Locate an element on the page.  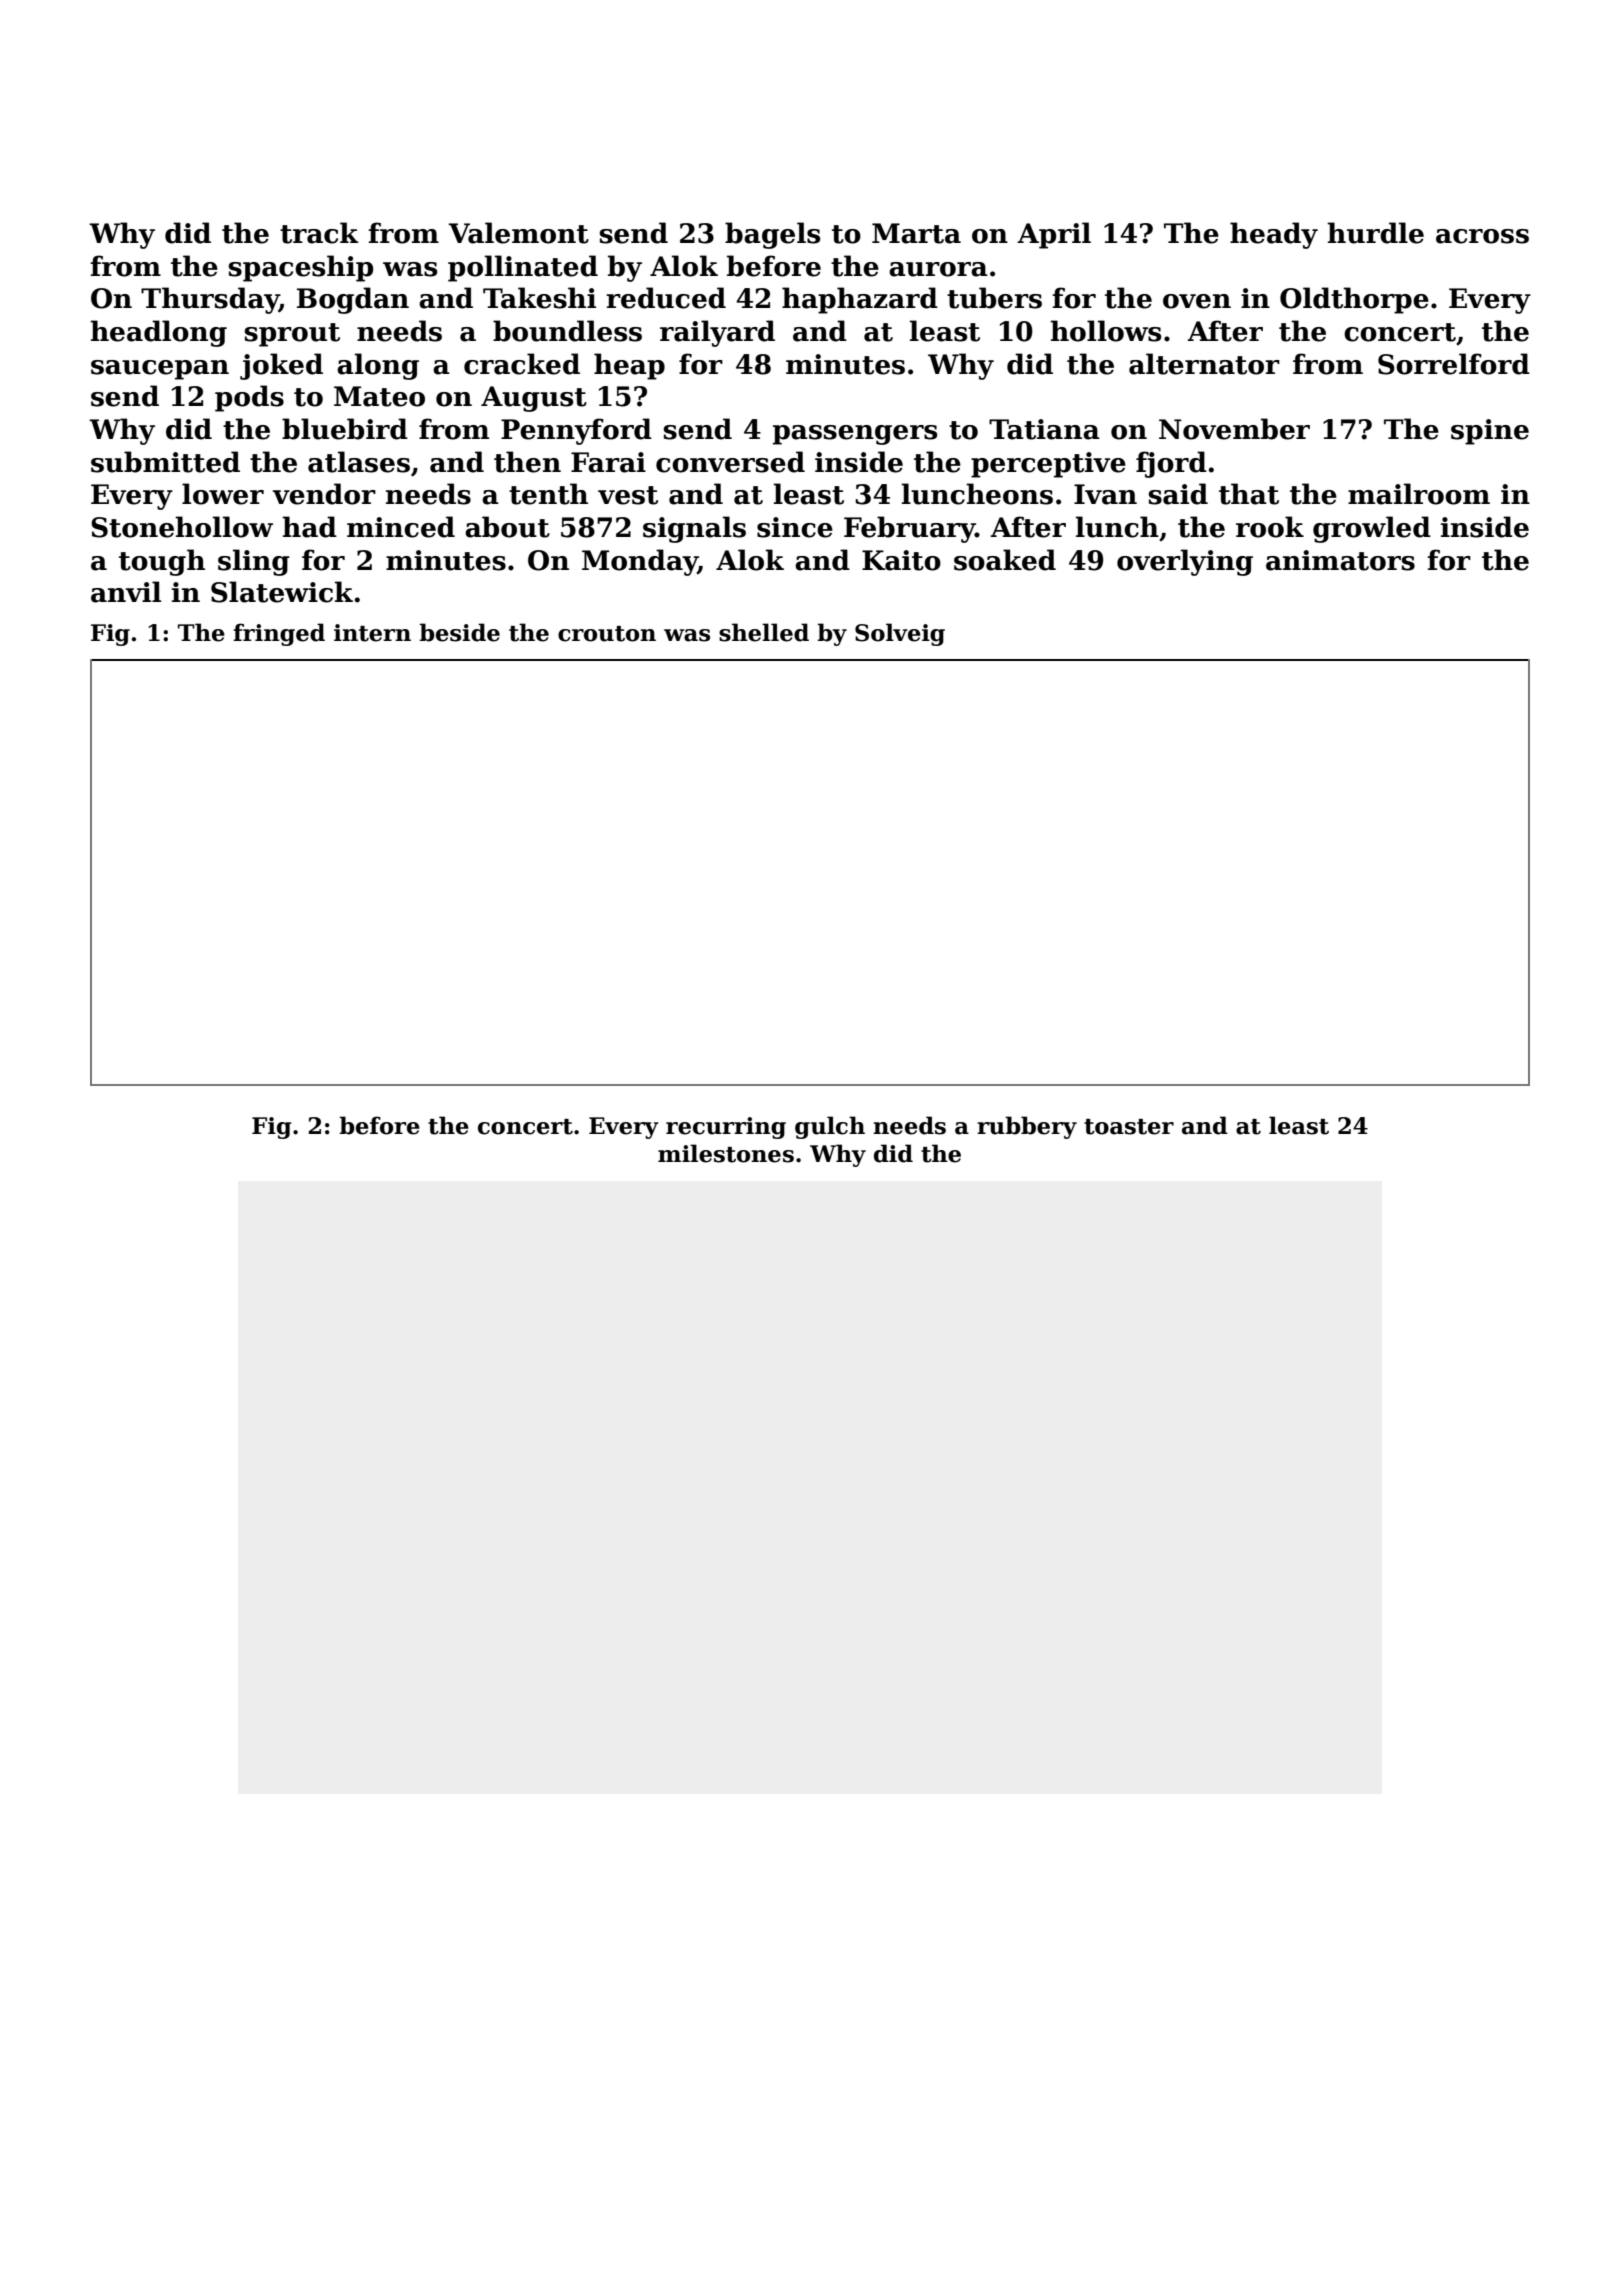
toaster is located at coordinates (1129, 1127).
